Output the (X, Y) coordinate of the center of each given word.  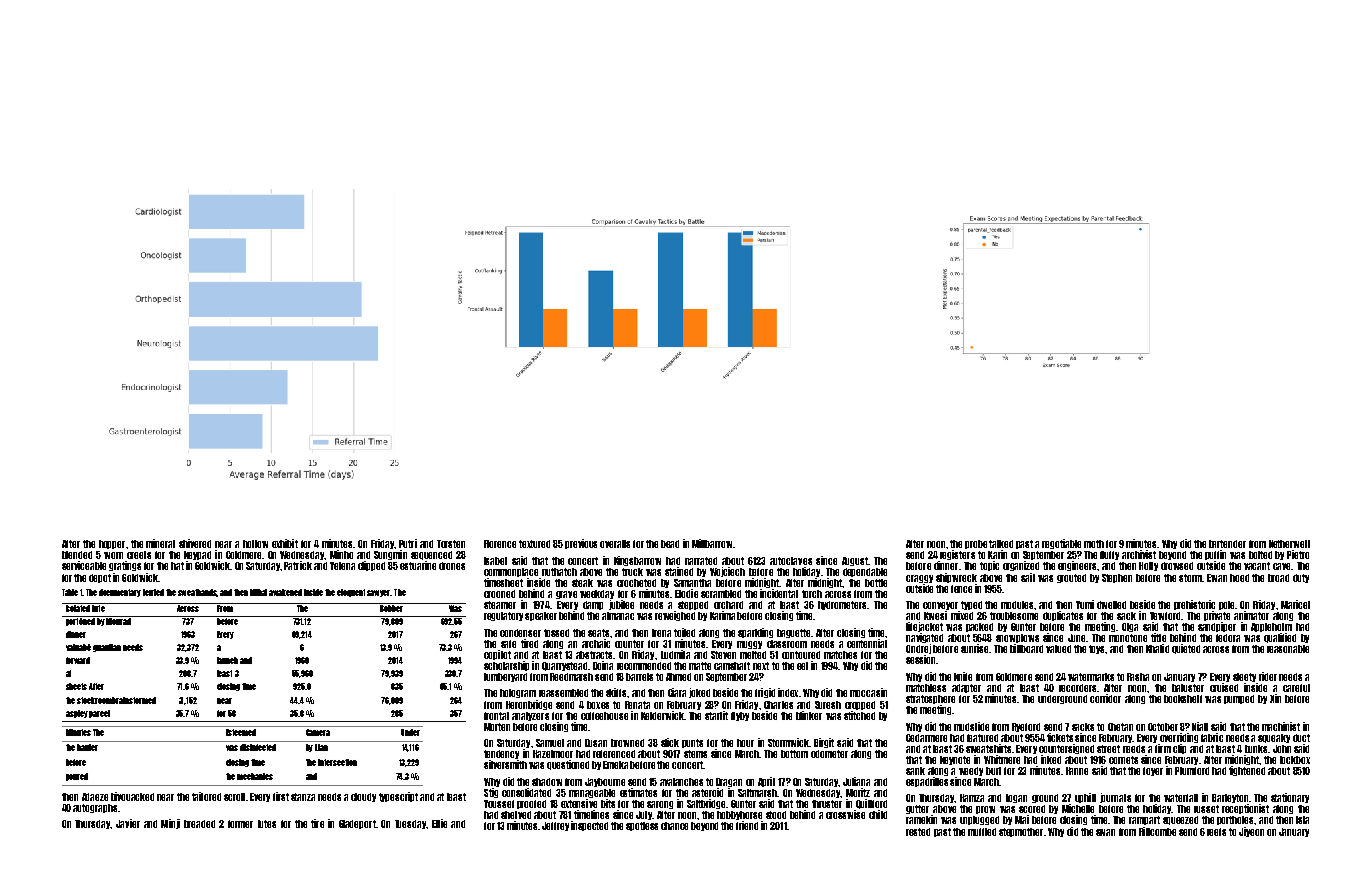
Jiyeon (1251, 832)
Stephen (1117, 578)
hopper (112, 544)
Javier (128, 823)
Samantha (692, 583)
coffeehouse (604, 716)
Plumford (1192, 771)
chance (674, 826)
